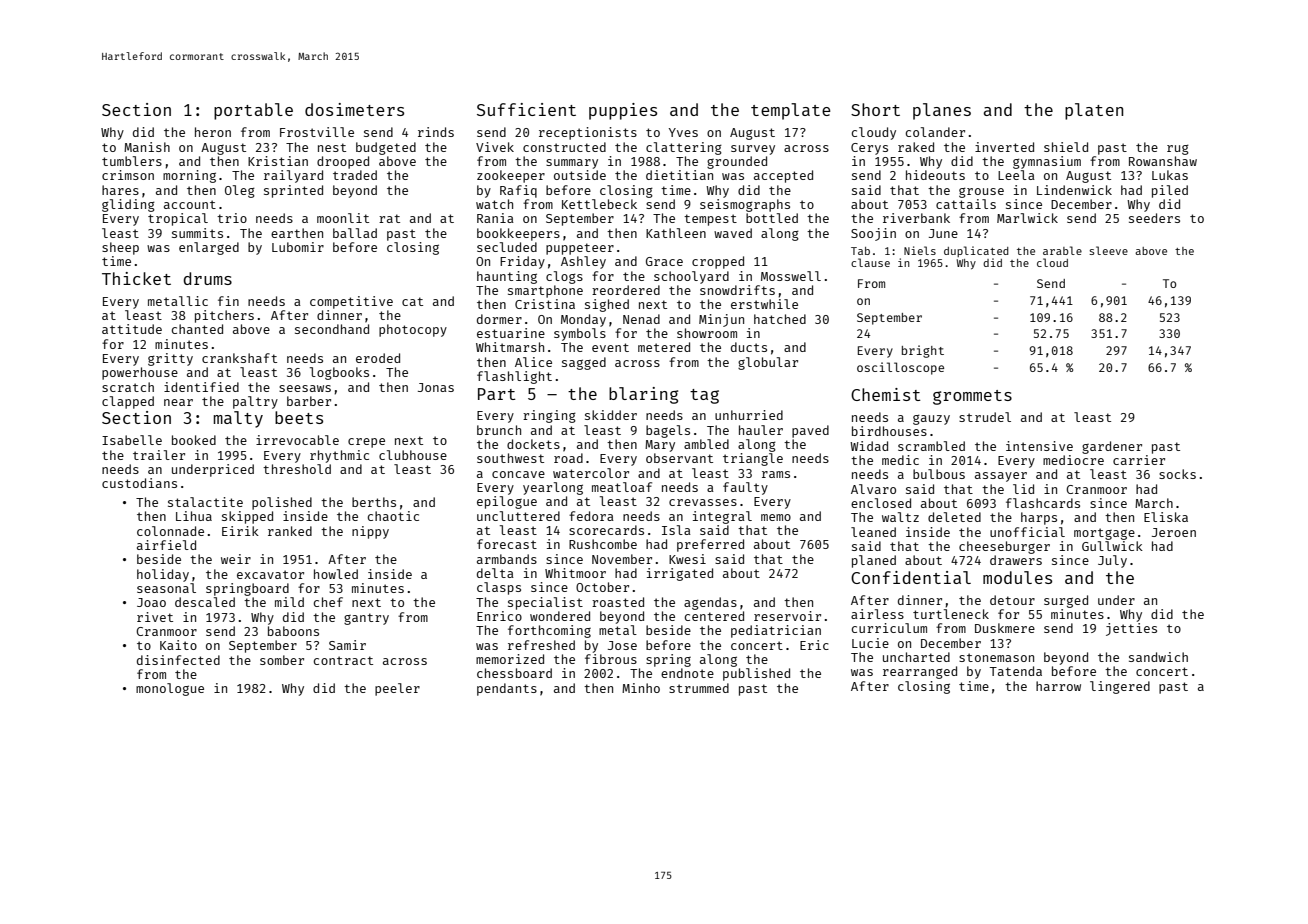 The width and height of the page is (1308, 924). Describe the element at coordinates (170, 689) in the page. I see `monologue` at that location.
